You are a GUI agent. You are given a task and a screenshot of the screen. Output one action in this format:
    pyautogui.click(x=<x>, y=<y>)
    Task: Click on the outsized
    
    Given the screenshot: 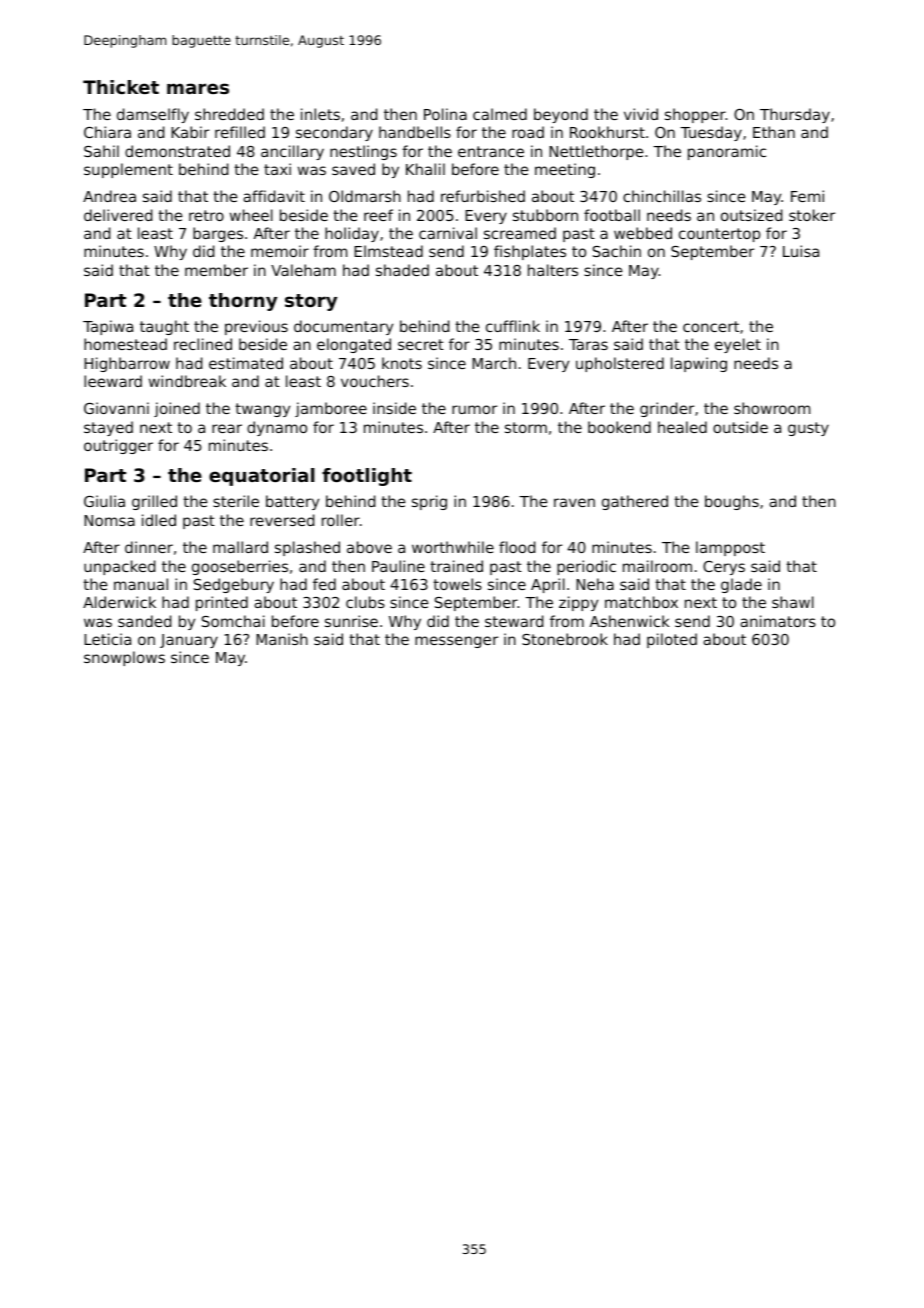 What is the action you would take?
    pyautogui.click(x=751, y=215)
